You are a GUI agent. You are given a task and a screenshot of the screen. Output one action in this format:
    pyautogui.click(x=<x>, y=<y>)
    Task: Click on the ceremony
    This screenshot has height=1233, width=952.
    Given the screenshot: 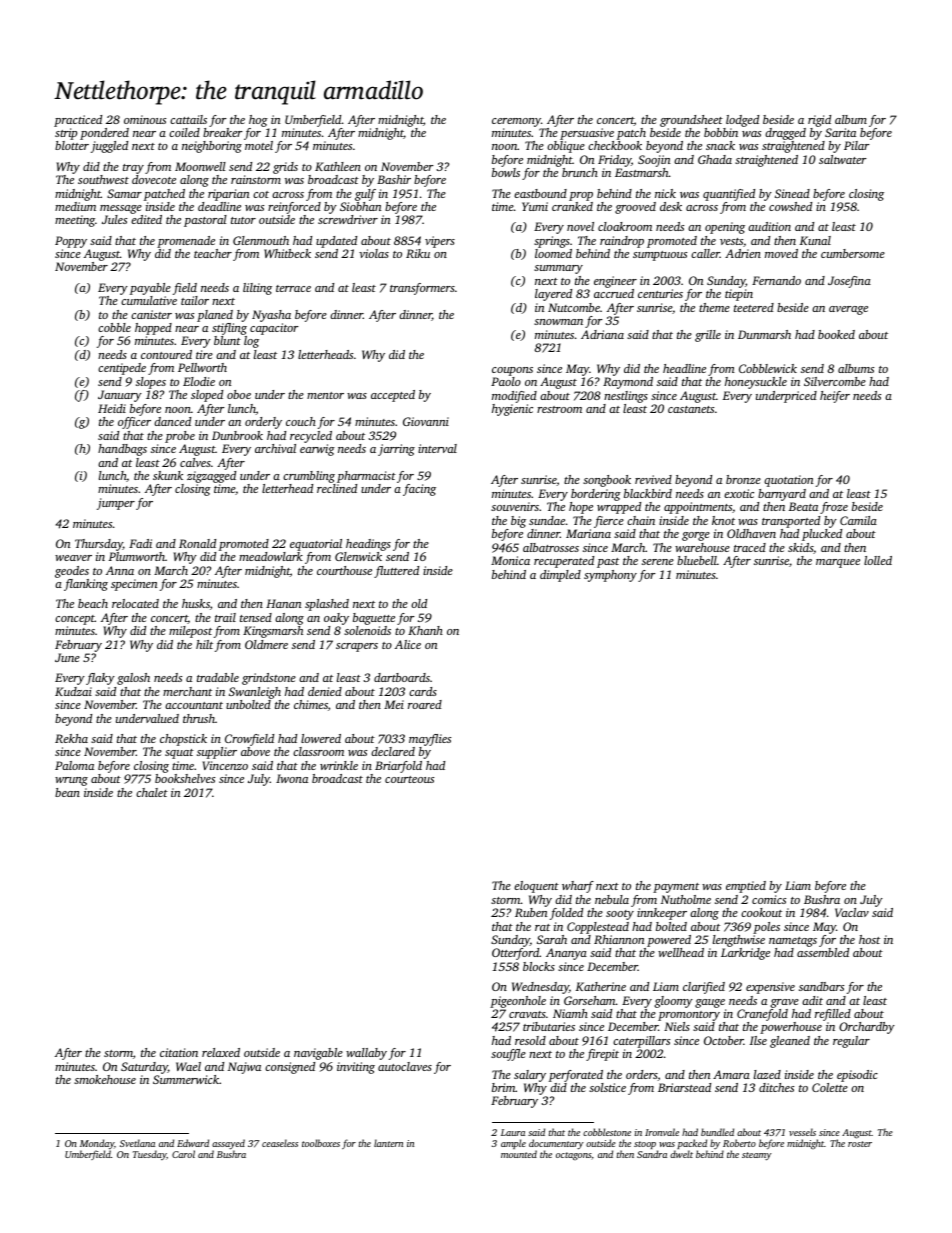 What is the action you would take?
    pyautogui.click(x=516, y=122)
